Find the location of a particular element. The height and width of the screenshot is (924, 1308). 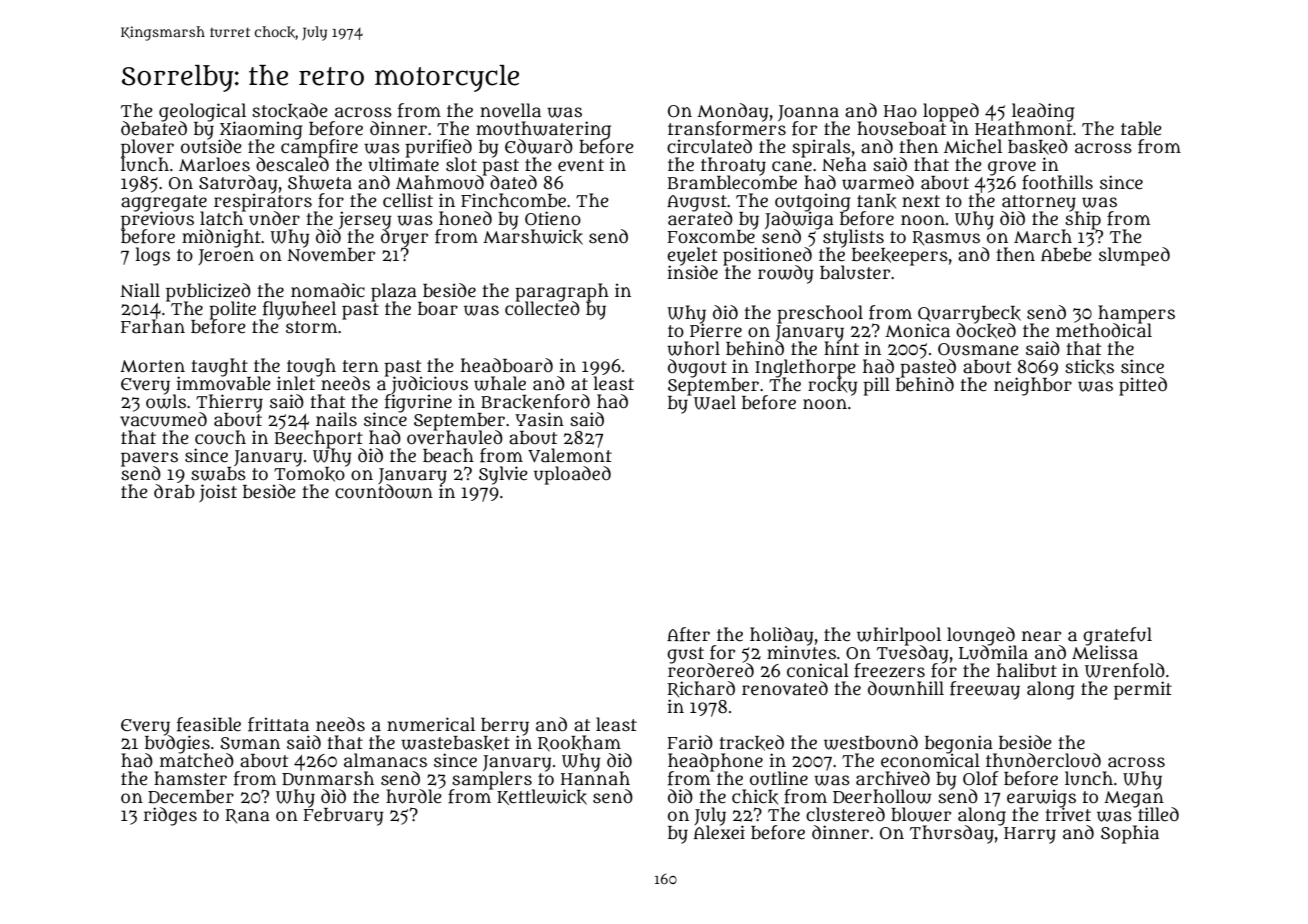

Harry is located at coordinates (1030, 835).
